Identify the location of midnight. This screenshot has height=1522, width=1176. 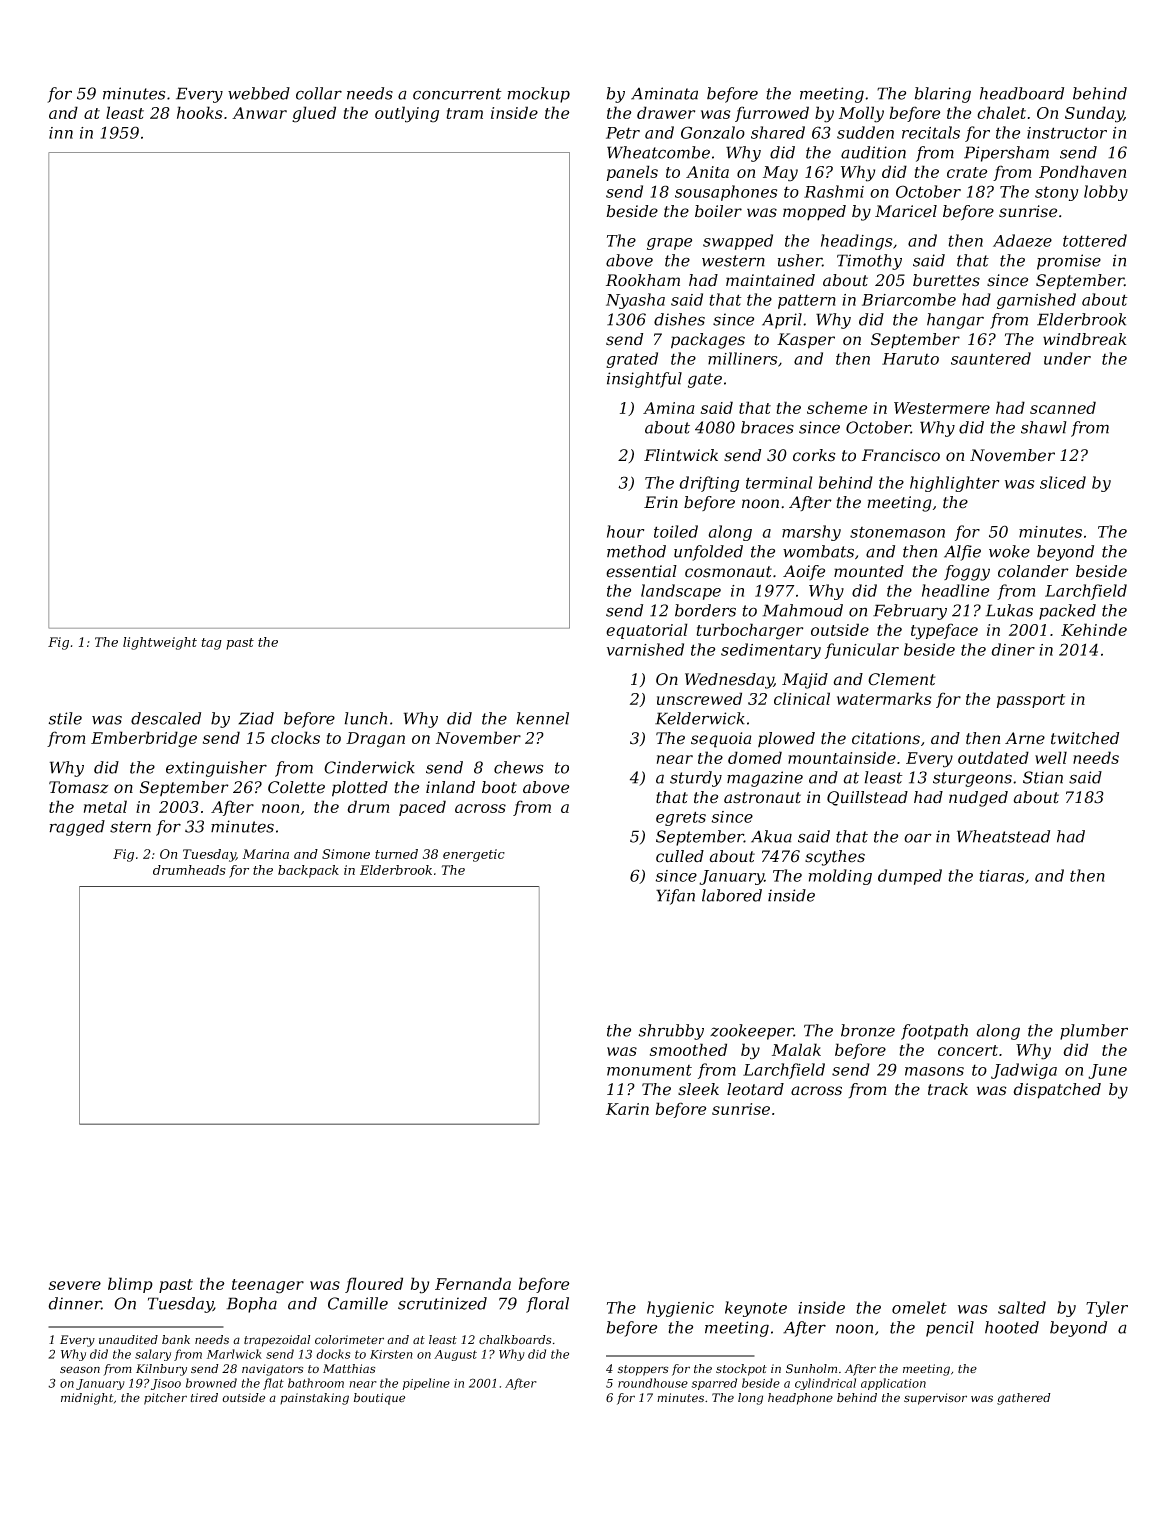
(87, 1399).
